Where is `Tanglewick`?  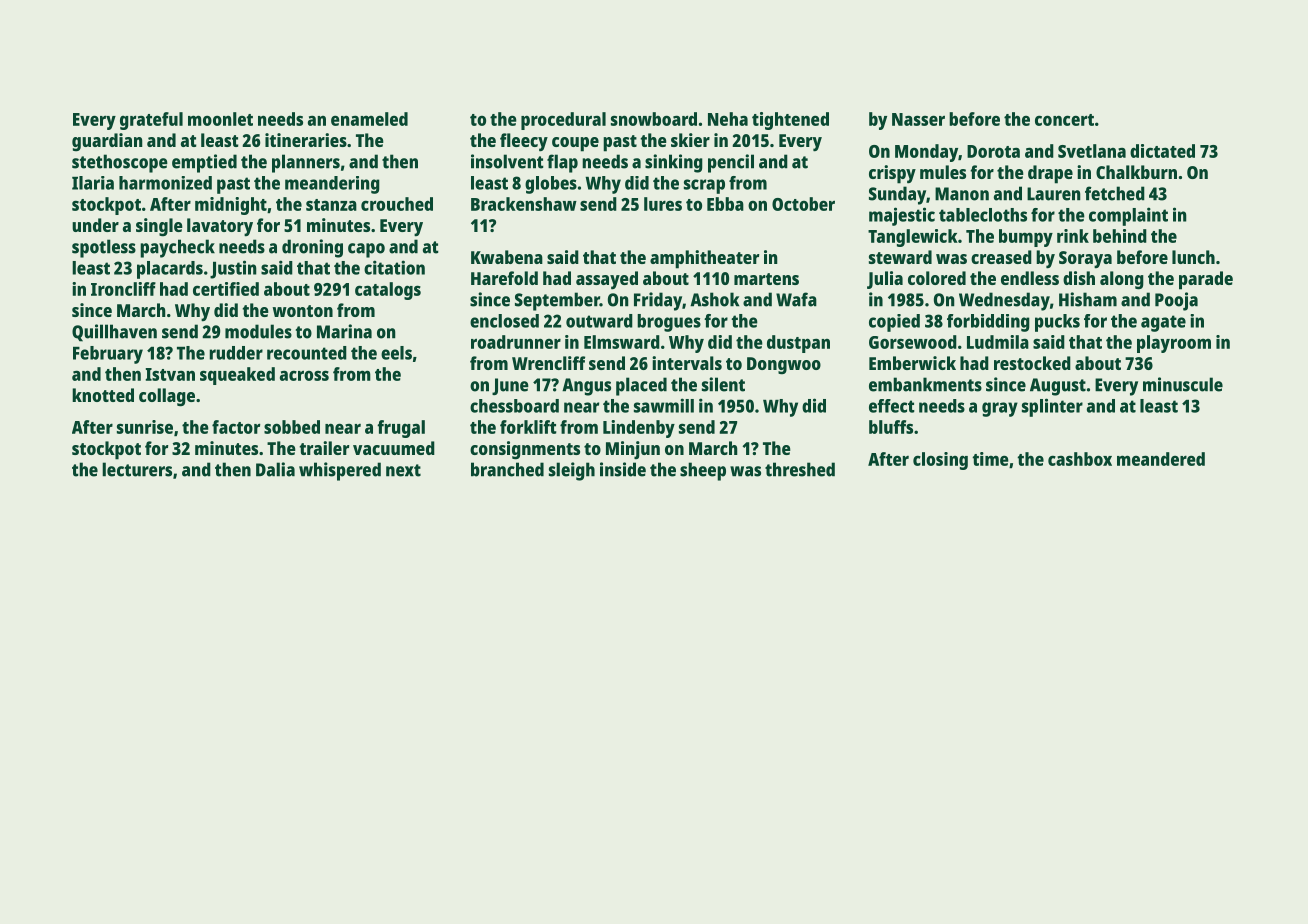 Tanglewick is located at coordinates (913, 238).
